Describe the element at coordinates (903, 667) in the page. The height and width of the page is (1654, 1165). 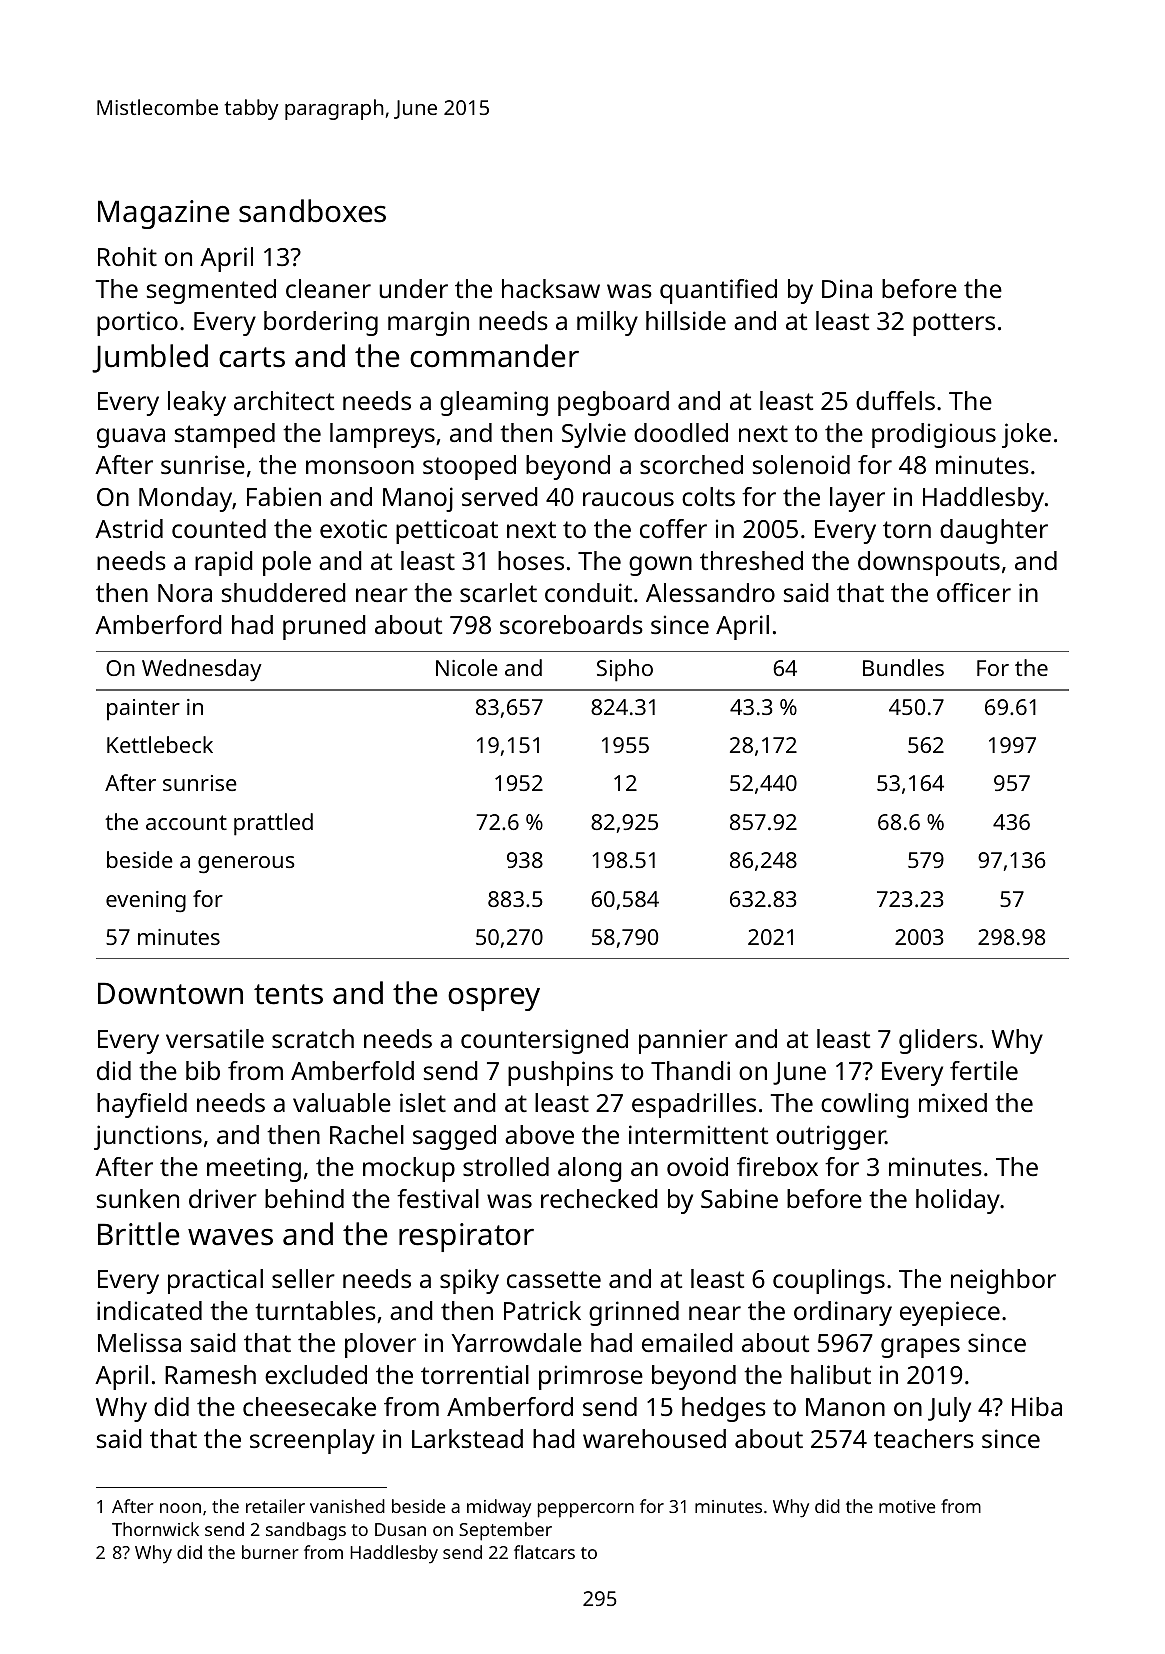
I see `Bundles` at that location.
